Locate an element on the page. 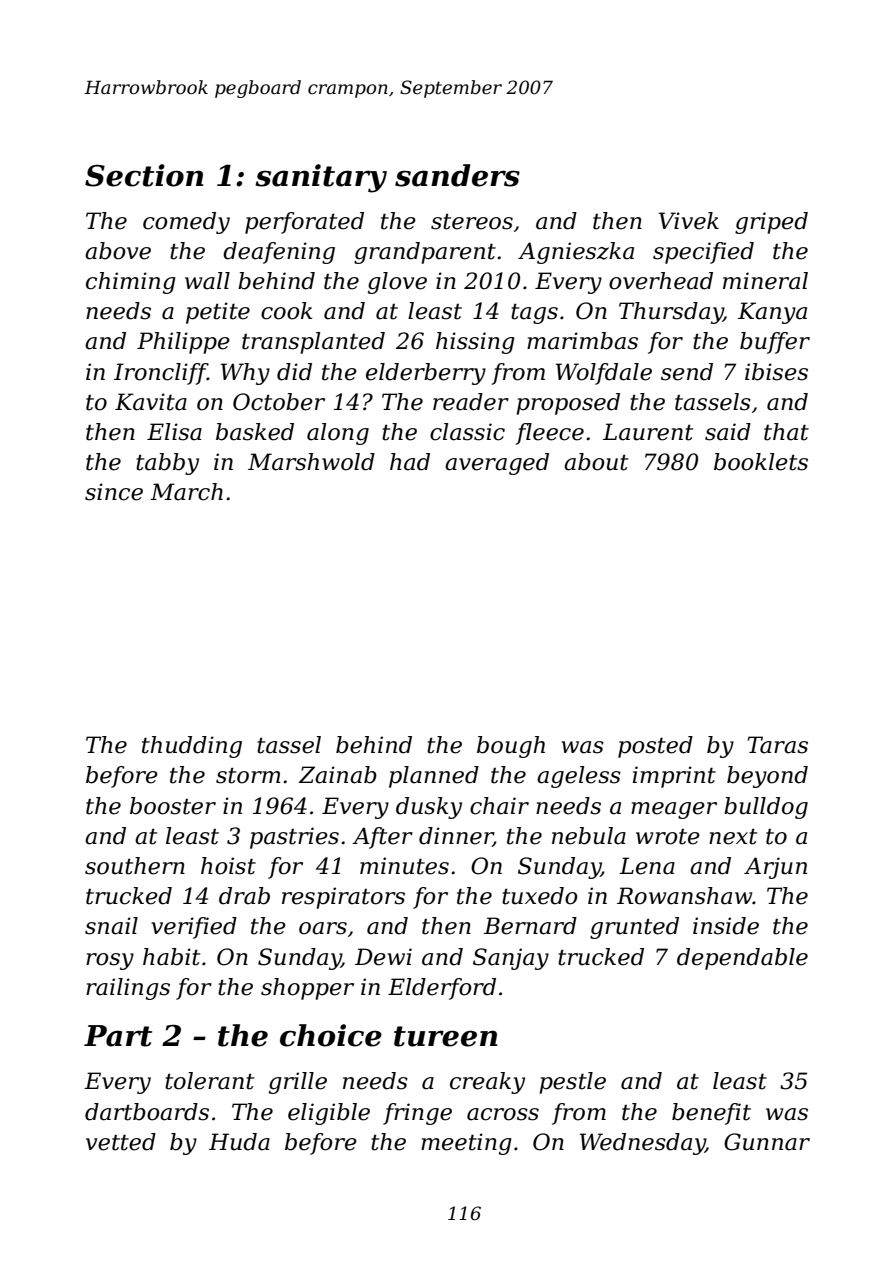  dusky is located at coordinates (429, 808).
